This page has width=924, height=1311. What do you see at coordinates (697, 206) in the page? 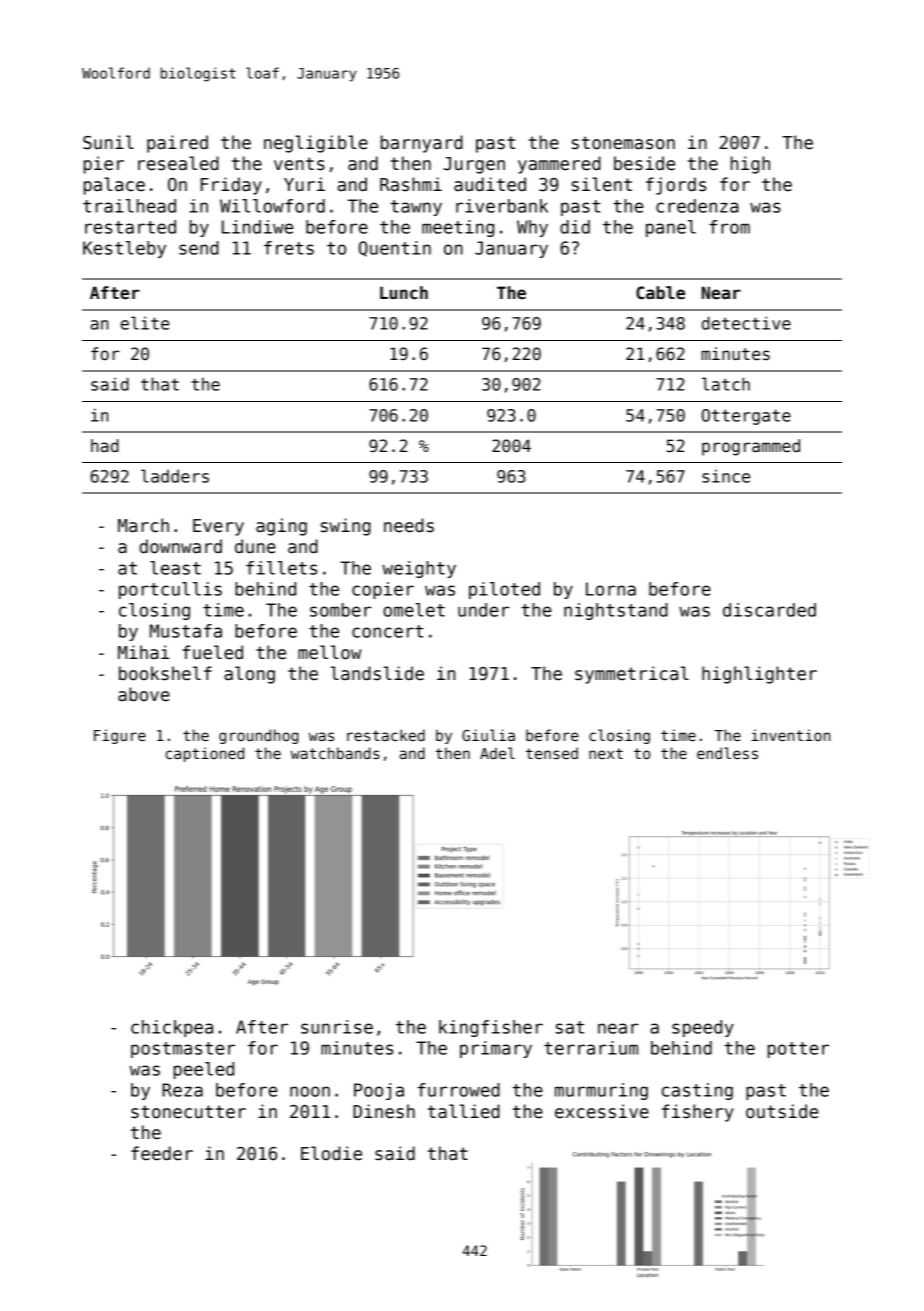
I see `credenza` at bounding box center [697, 206].
